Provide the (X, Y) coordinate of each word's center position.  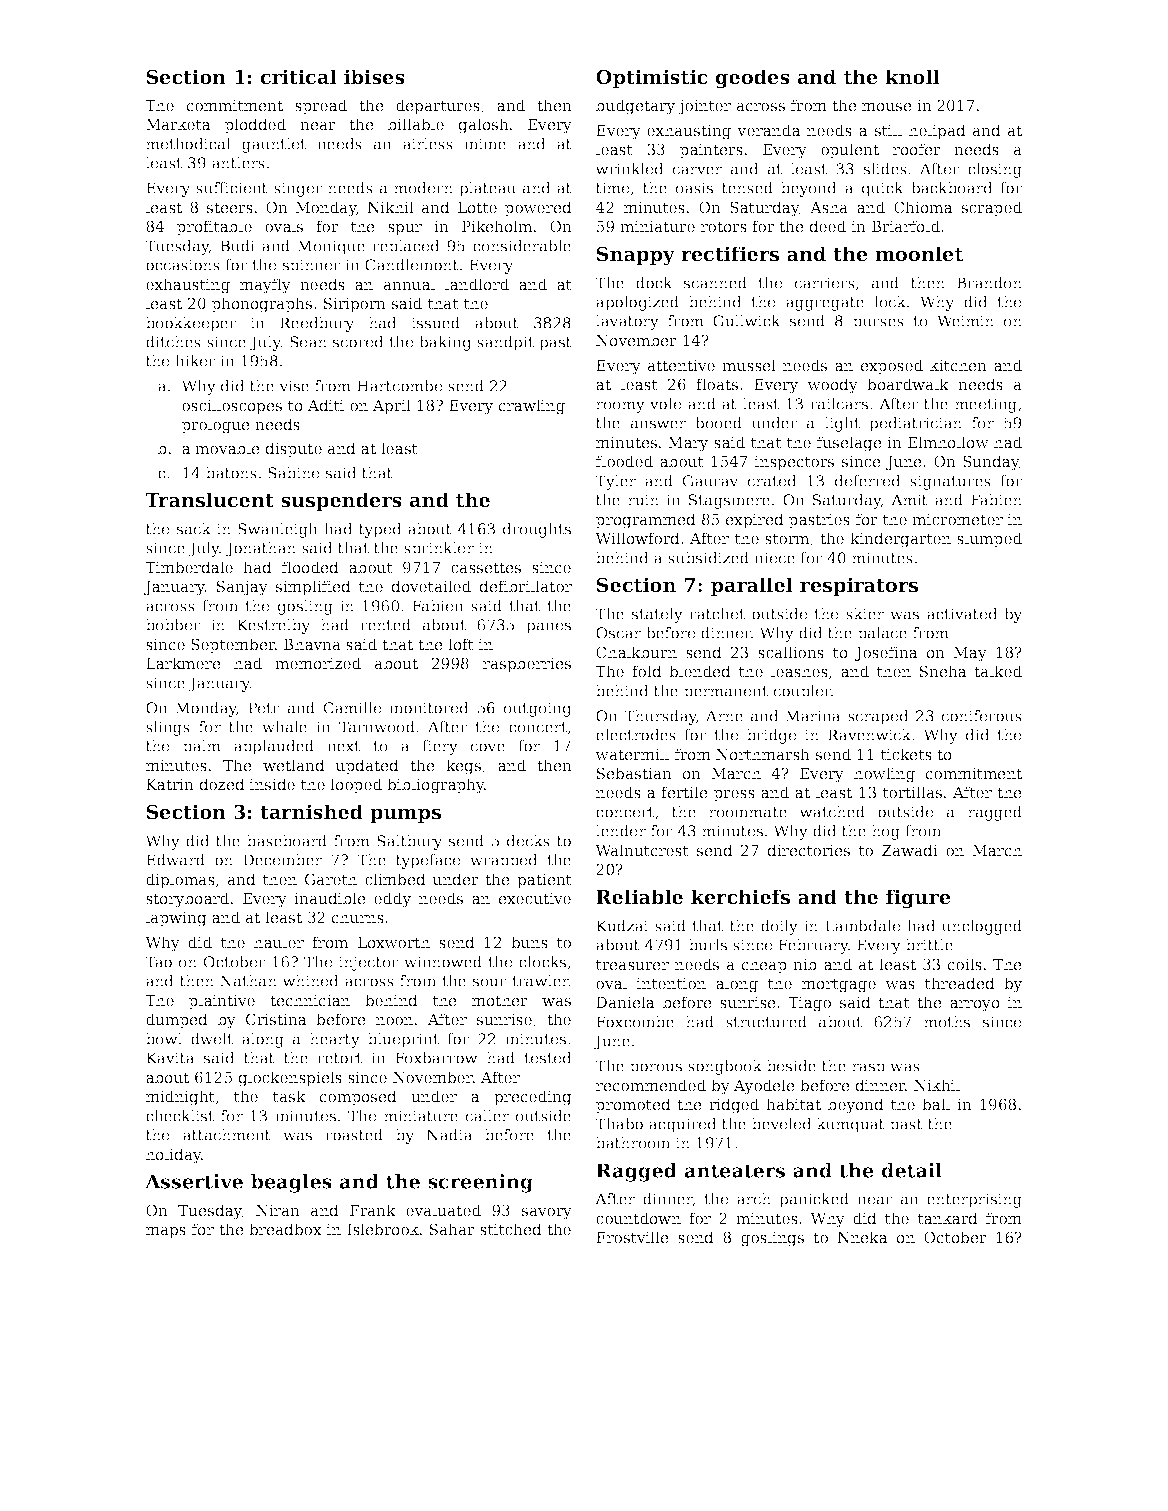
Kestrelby (273, 626)
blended (700, 671)
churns (358, 917)
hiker (195, 361)
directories (809, 850)
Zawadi (910, 850)
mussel (749, 365)
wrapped (504, 861)
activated (962, 614)
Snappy (636, 256)
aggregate (825, 304)
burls (708, 945)
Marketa (178, 124)
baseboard (287, 841)
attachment (227, 1135)
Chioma (923, 207)
